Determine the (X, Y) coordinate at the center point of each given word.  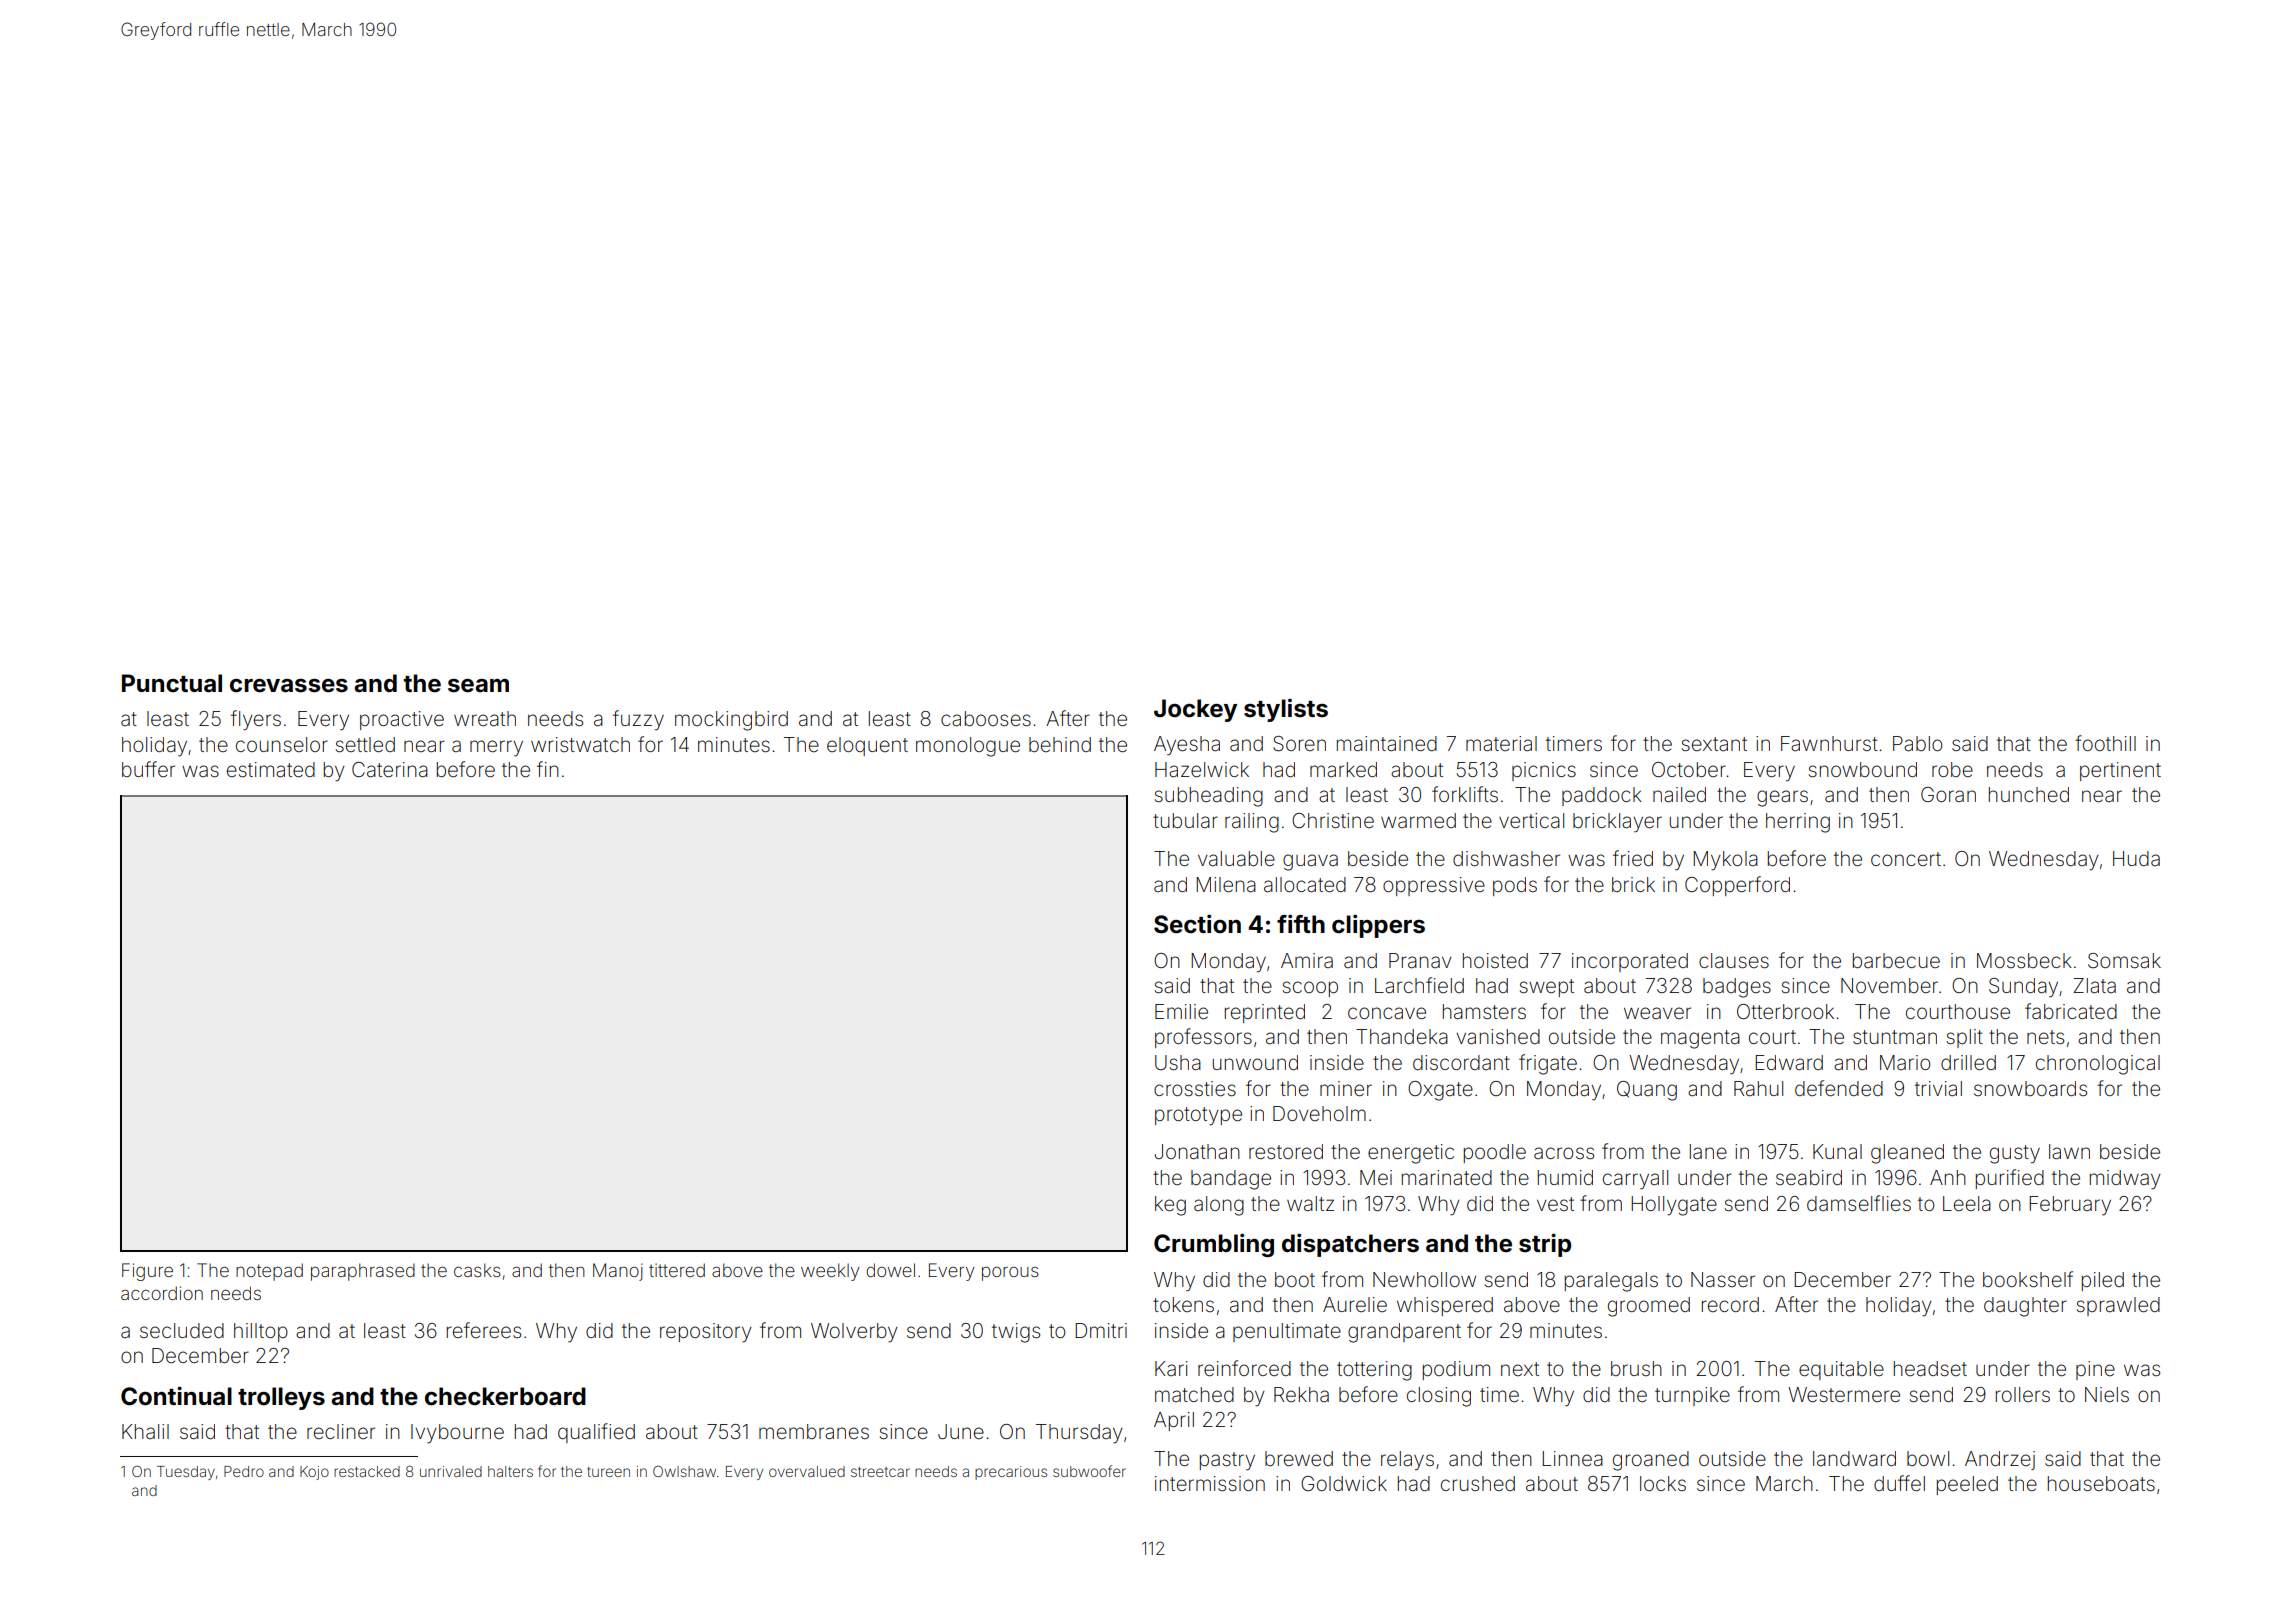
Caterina (390, 769)
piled (2103, 1281)
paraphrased (363, 1272)
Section (1197, 924)
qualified (596, 1433)
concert (1906, 859)
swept (1547, 988)
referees (484, 1330)
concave (1387, 1013)
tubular (1185, 820)
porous (1010, 1274)
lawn (2069, 1151)
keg (1170, 1206)
